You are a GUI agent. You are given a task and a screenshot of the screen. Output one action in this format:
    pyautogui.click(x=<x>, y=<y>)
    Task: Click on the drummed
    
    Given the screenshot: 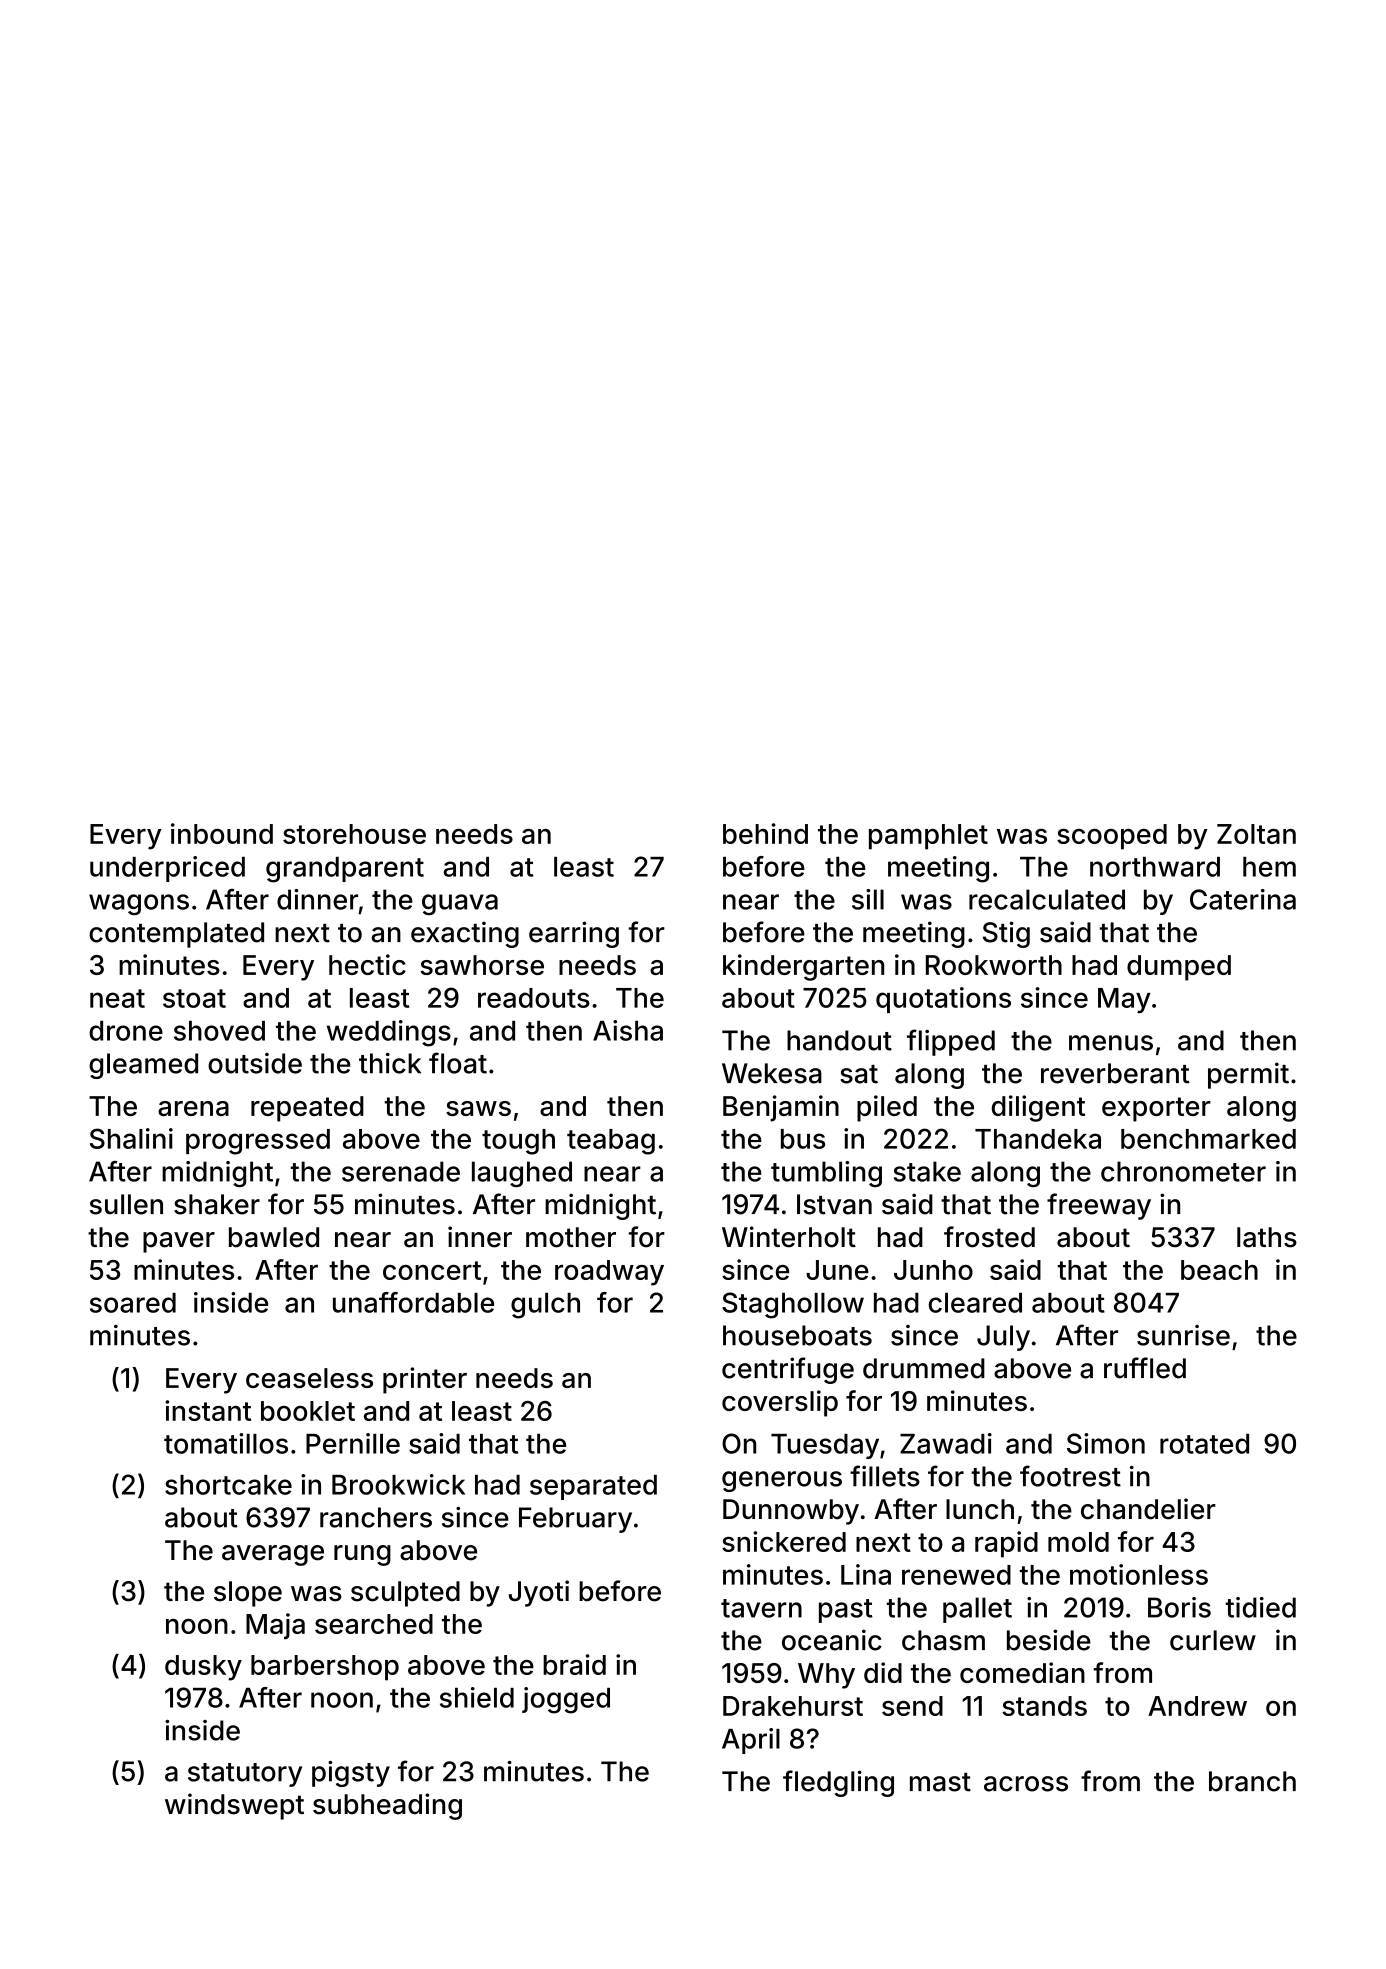 What is the action you would take?
    pyautogui.click(x=924, y=1368)
